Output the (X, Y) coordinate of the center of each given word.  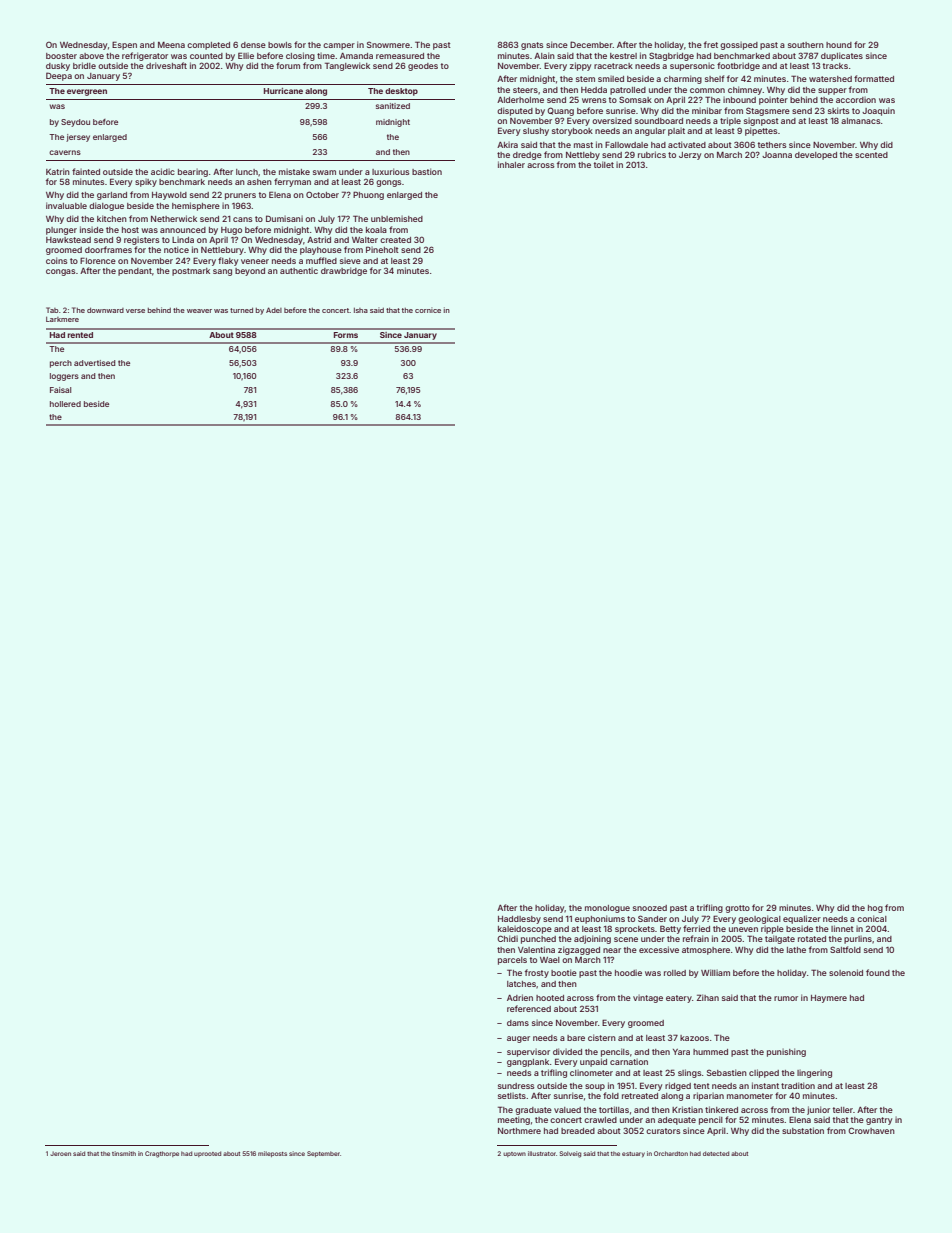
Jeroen (60, 1153)
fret (711, 44)
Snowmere (388, 44)
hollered (65, 404)
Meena (171, 45)
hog (875, 909)
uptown (514, 1154)
